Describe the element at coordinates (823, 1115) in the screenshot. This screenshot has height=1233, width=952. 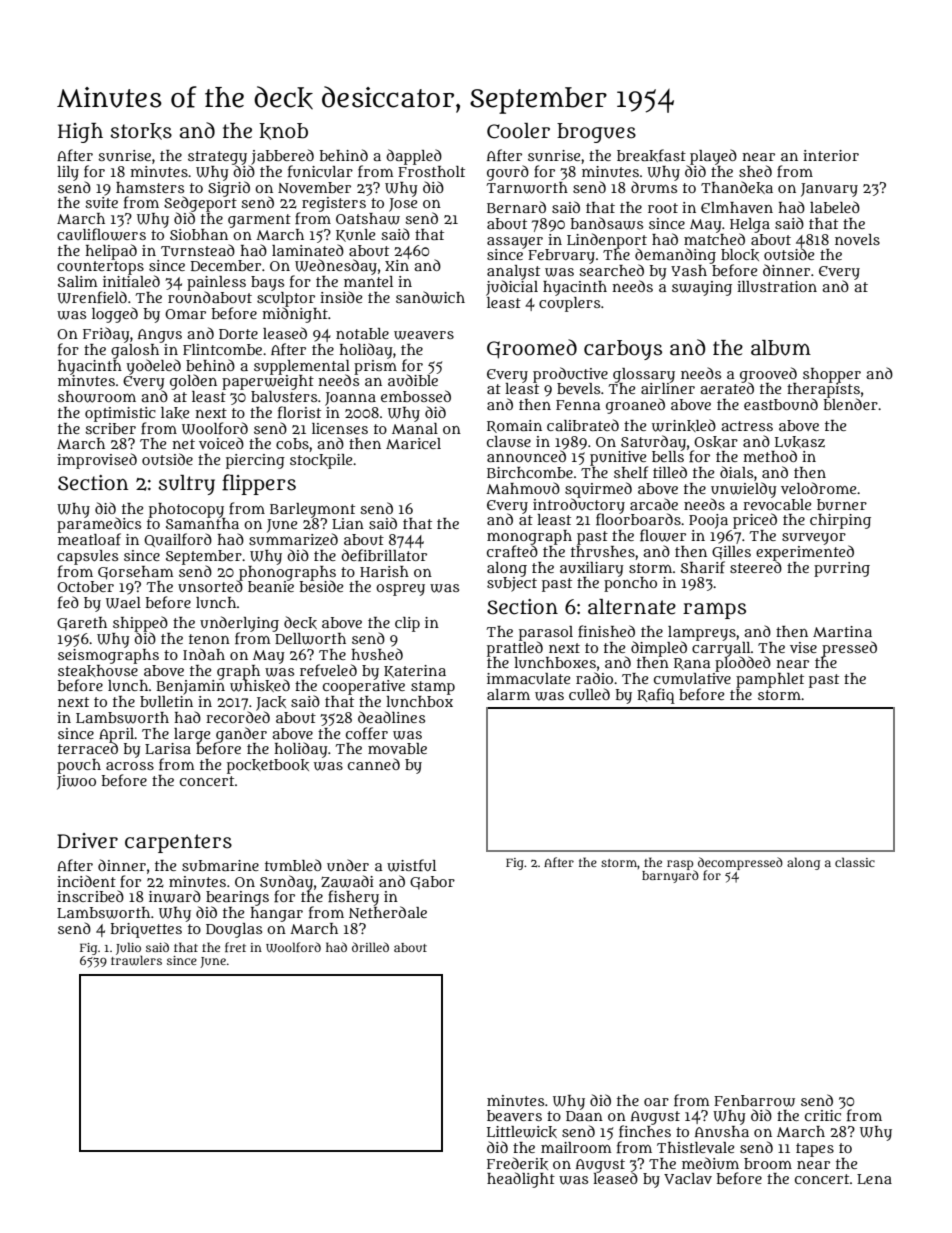
I see `critic` at that location.
